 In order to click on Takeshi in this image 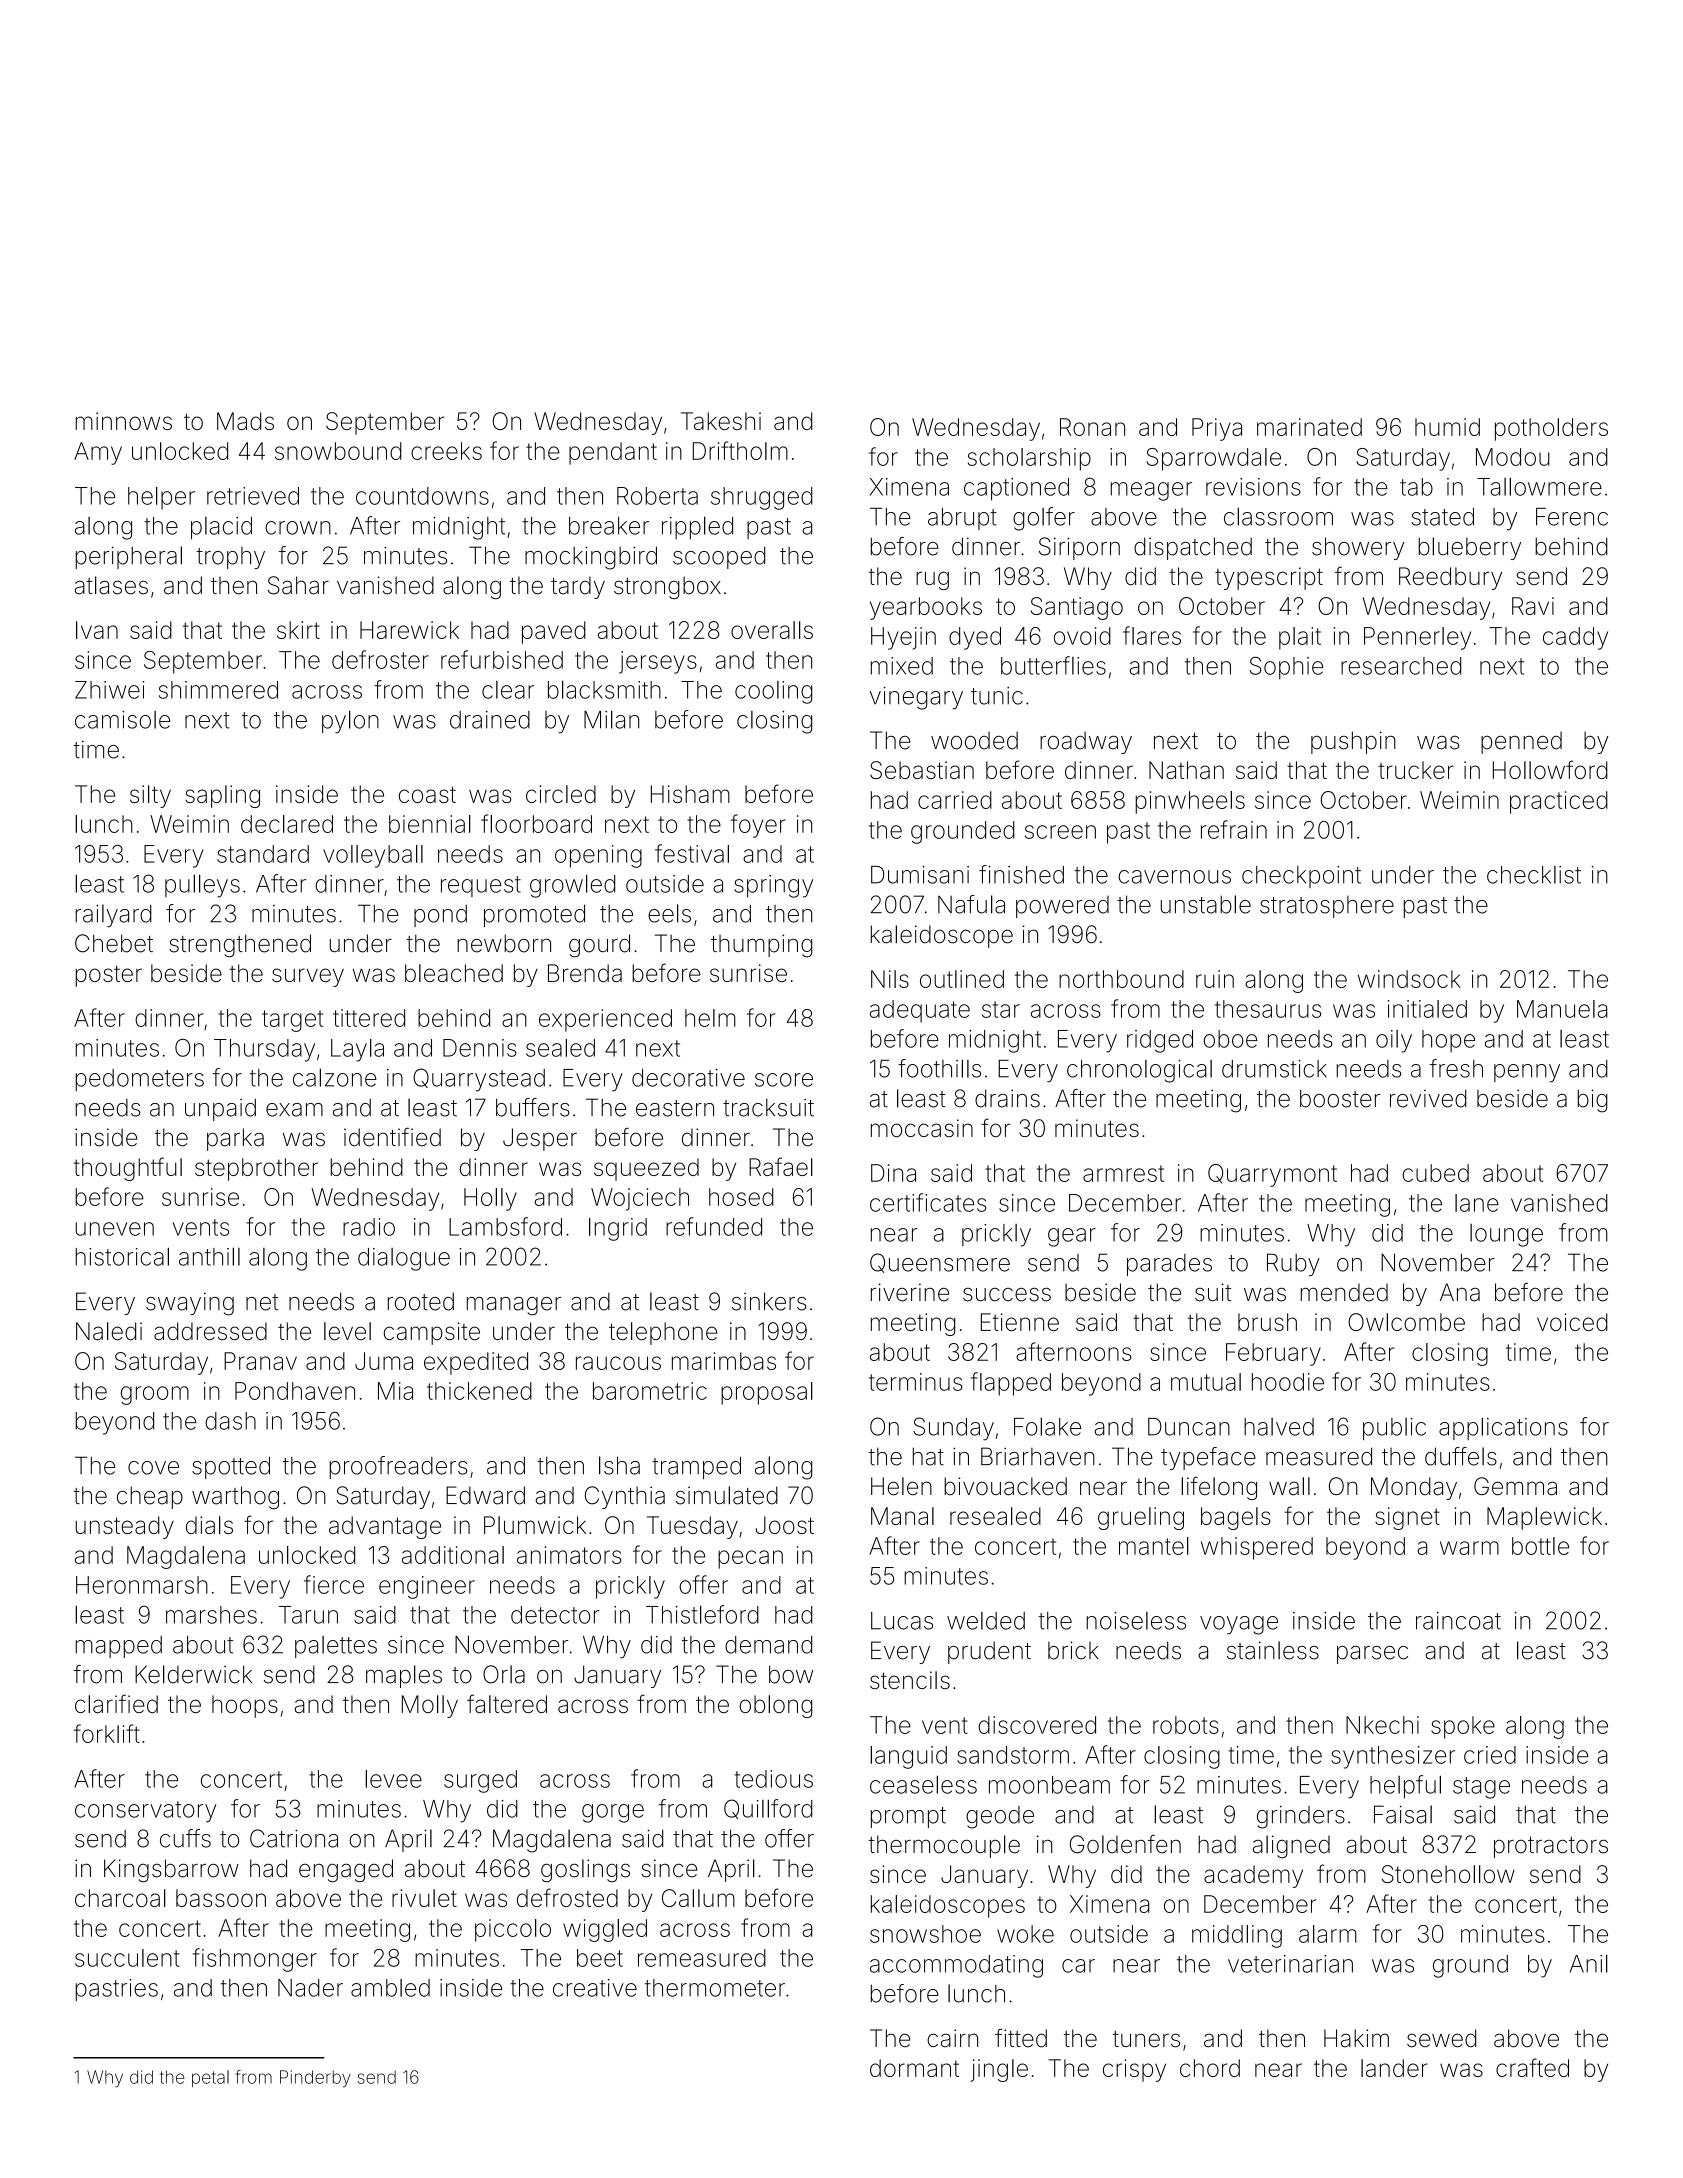, I will do `click(721, 421)`.
